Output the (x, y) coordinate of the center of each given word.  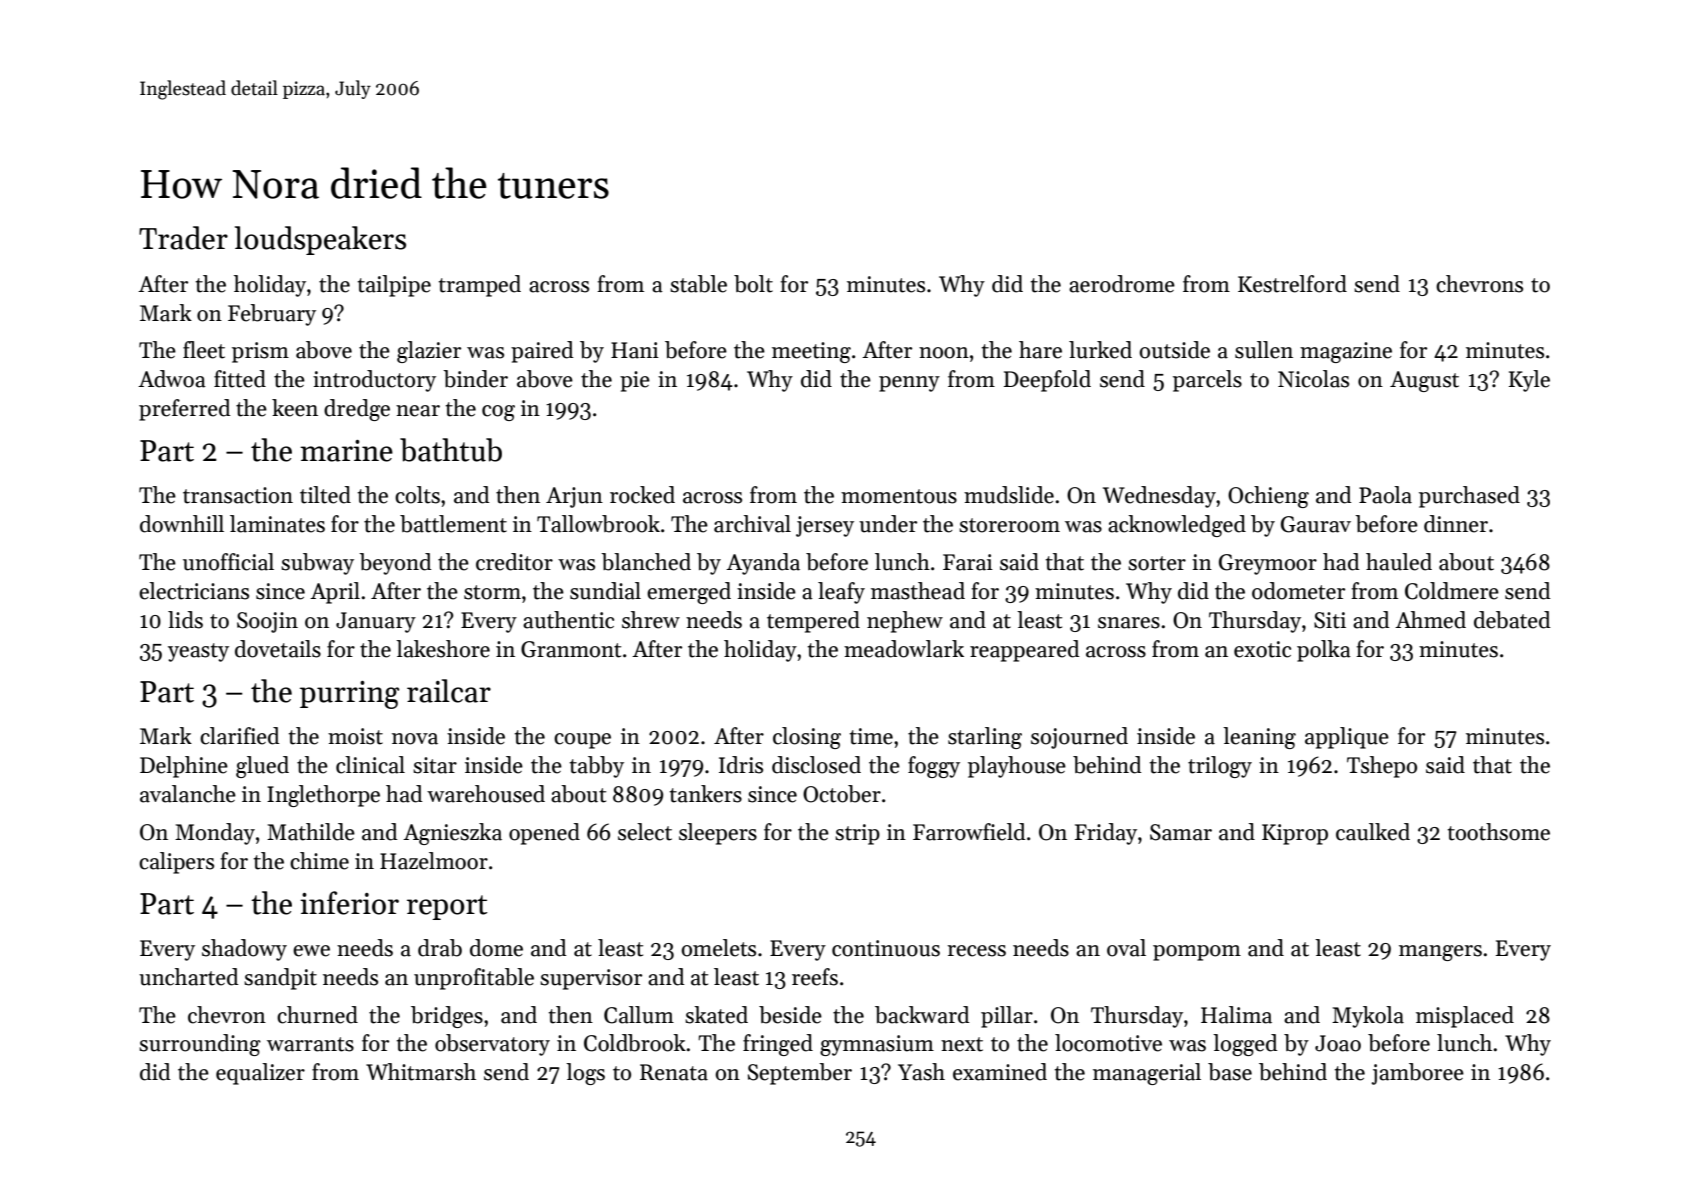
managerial (1147, 1074)
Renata (674, 1072)
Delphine (184, 767)
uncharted (189, 977)
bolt (753, 284)
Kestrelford (1292, 284)
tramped (480, 286)
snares (1129, 623)
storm (492, 592)
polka (1324, 651)
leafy (841, 593)
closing (807, 738)
